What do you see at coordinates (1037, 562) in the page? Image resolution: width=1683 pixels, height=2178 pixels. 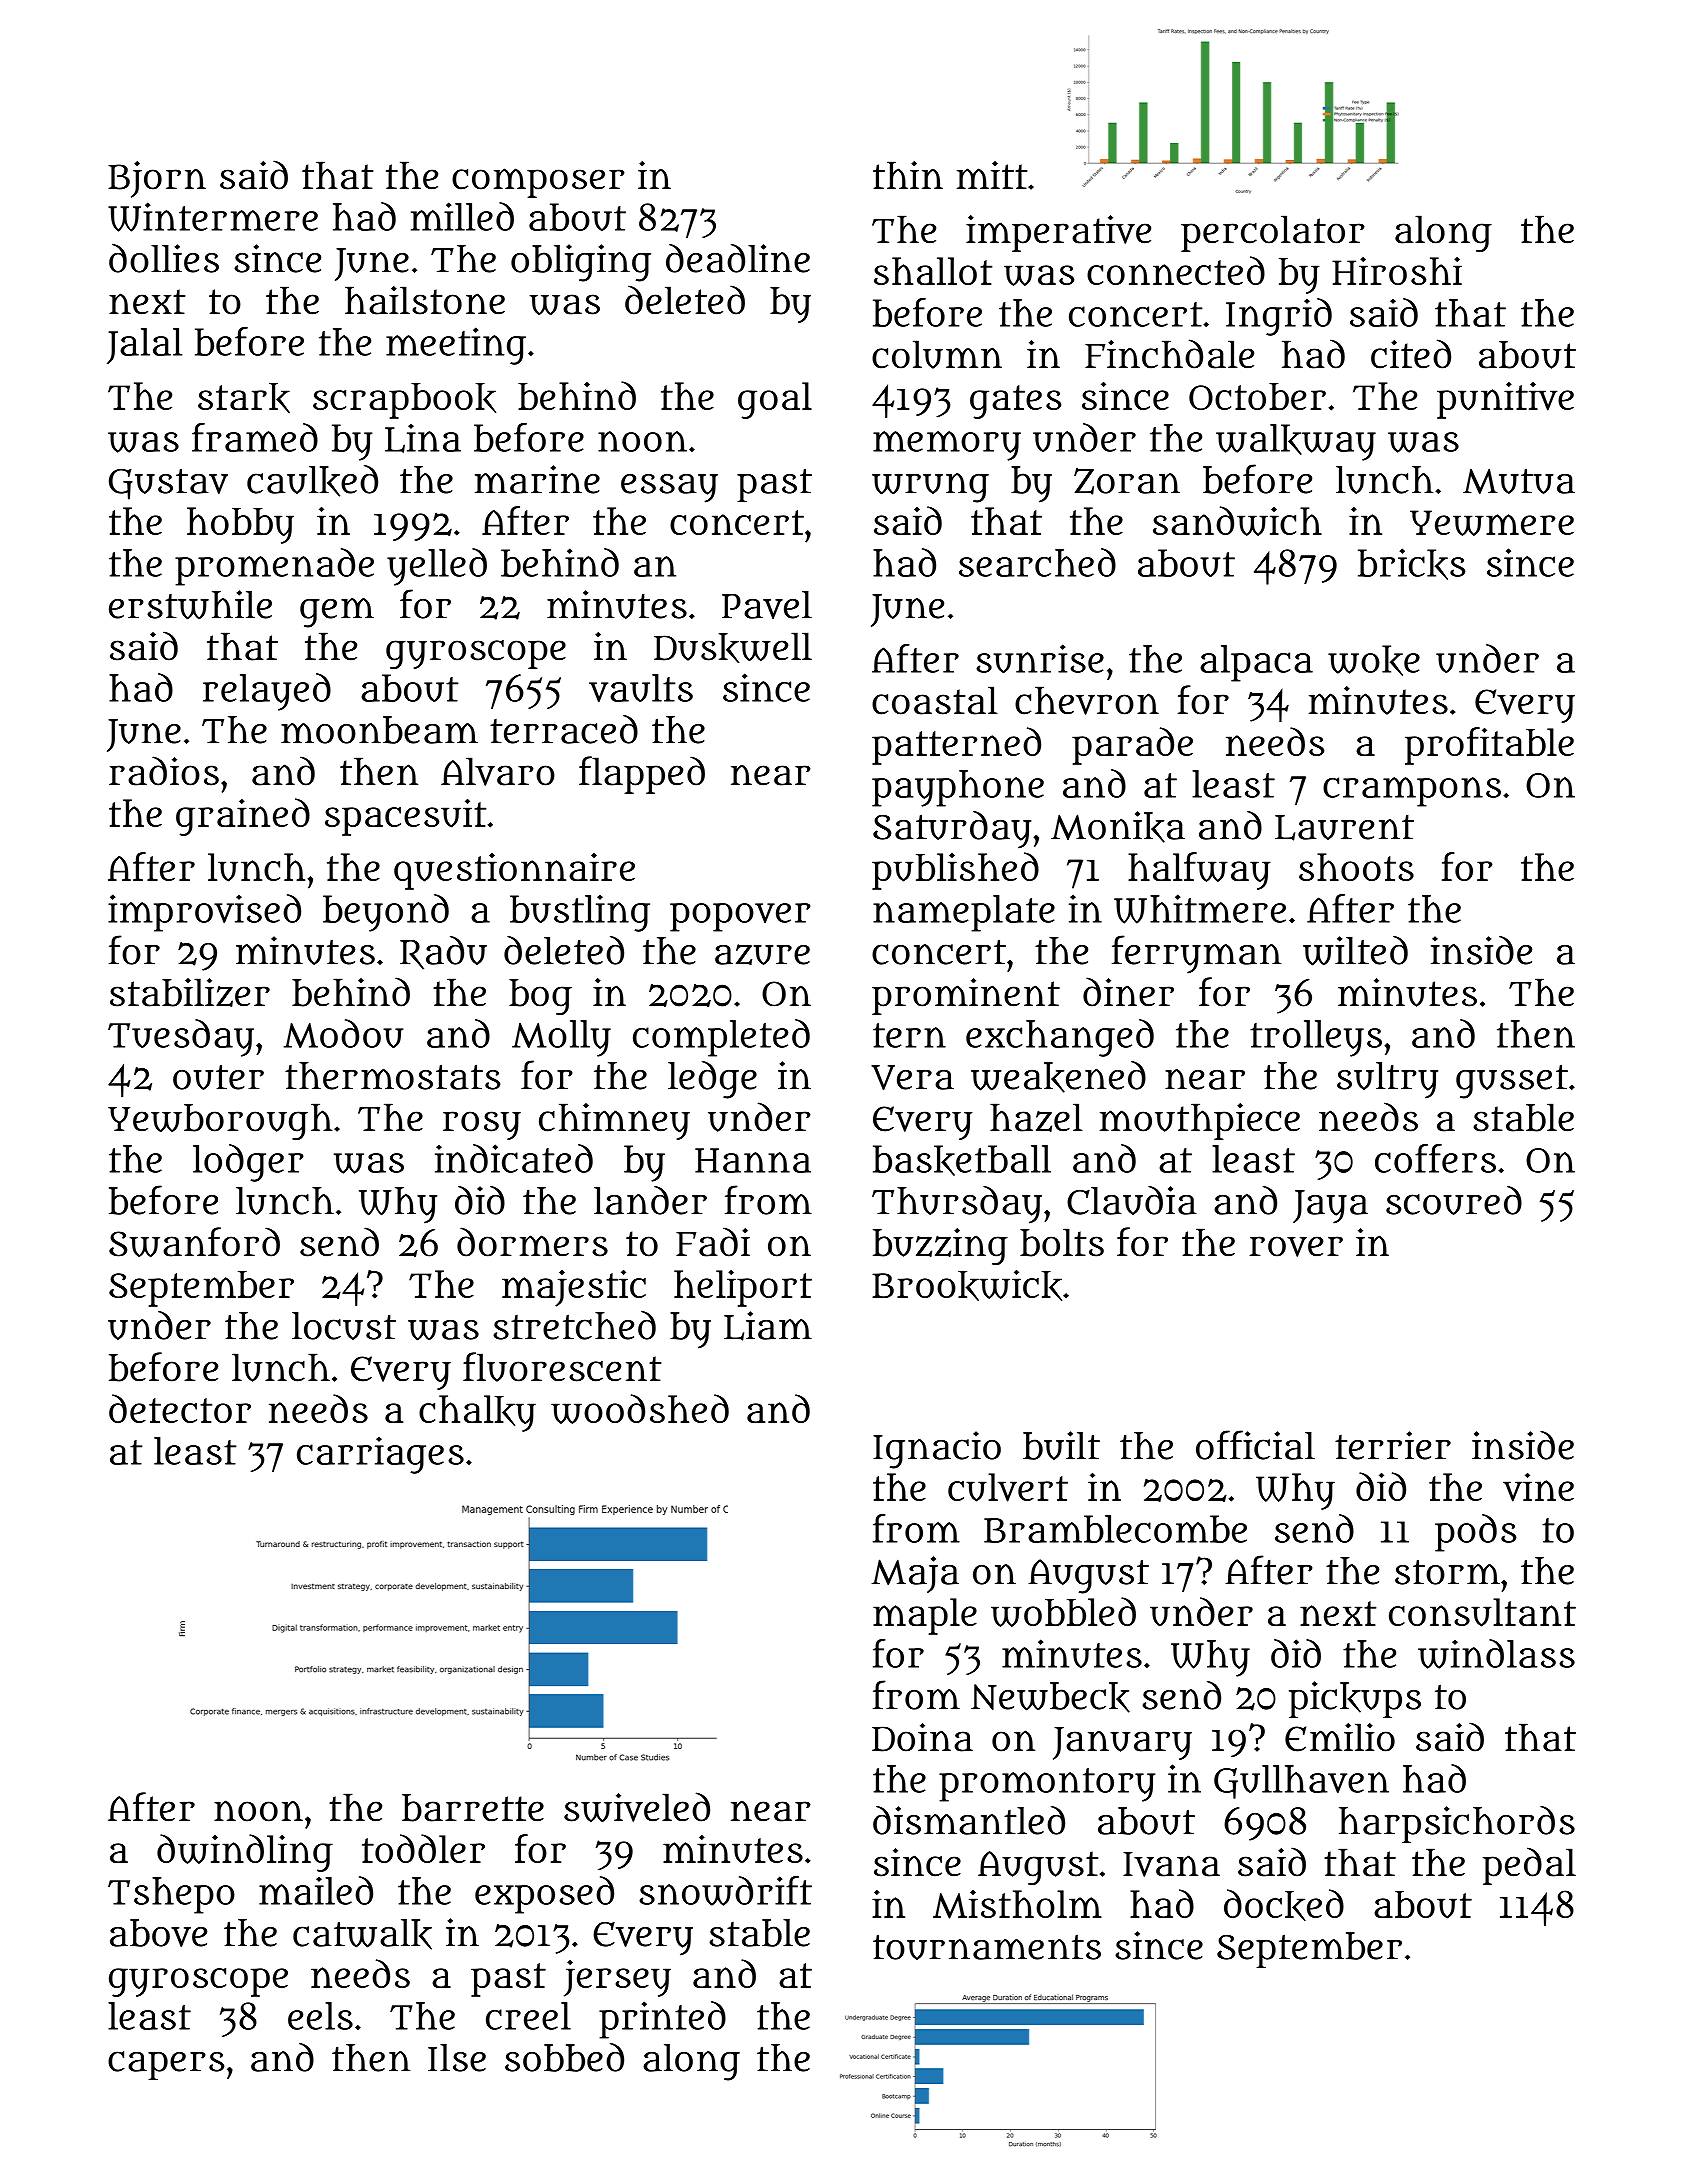 I see `searched` at bounding box center [1037, 562].
